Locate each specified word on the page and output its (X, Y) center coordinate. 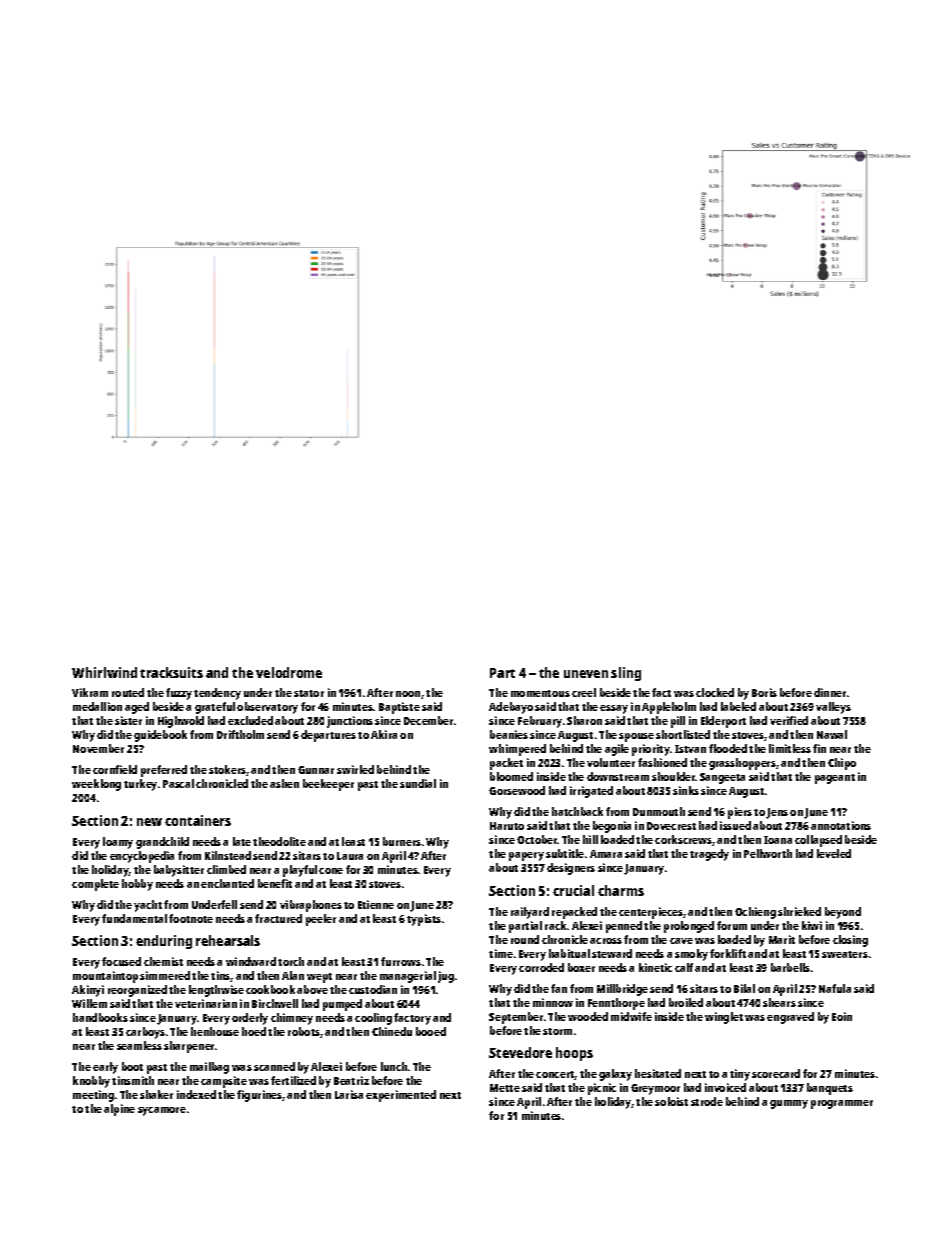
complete (95, 885)
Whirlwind (104, 672)
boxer (581, 967)
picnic (602, 1089)
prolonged (689, 927)
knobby (91, 1082)
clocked (715, 692)
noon (408, 694)
